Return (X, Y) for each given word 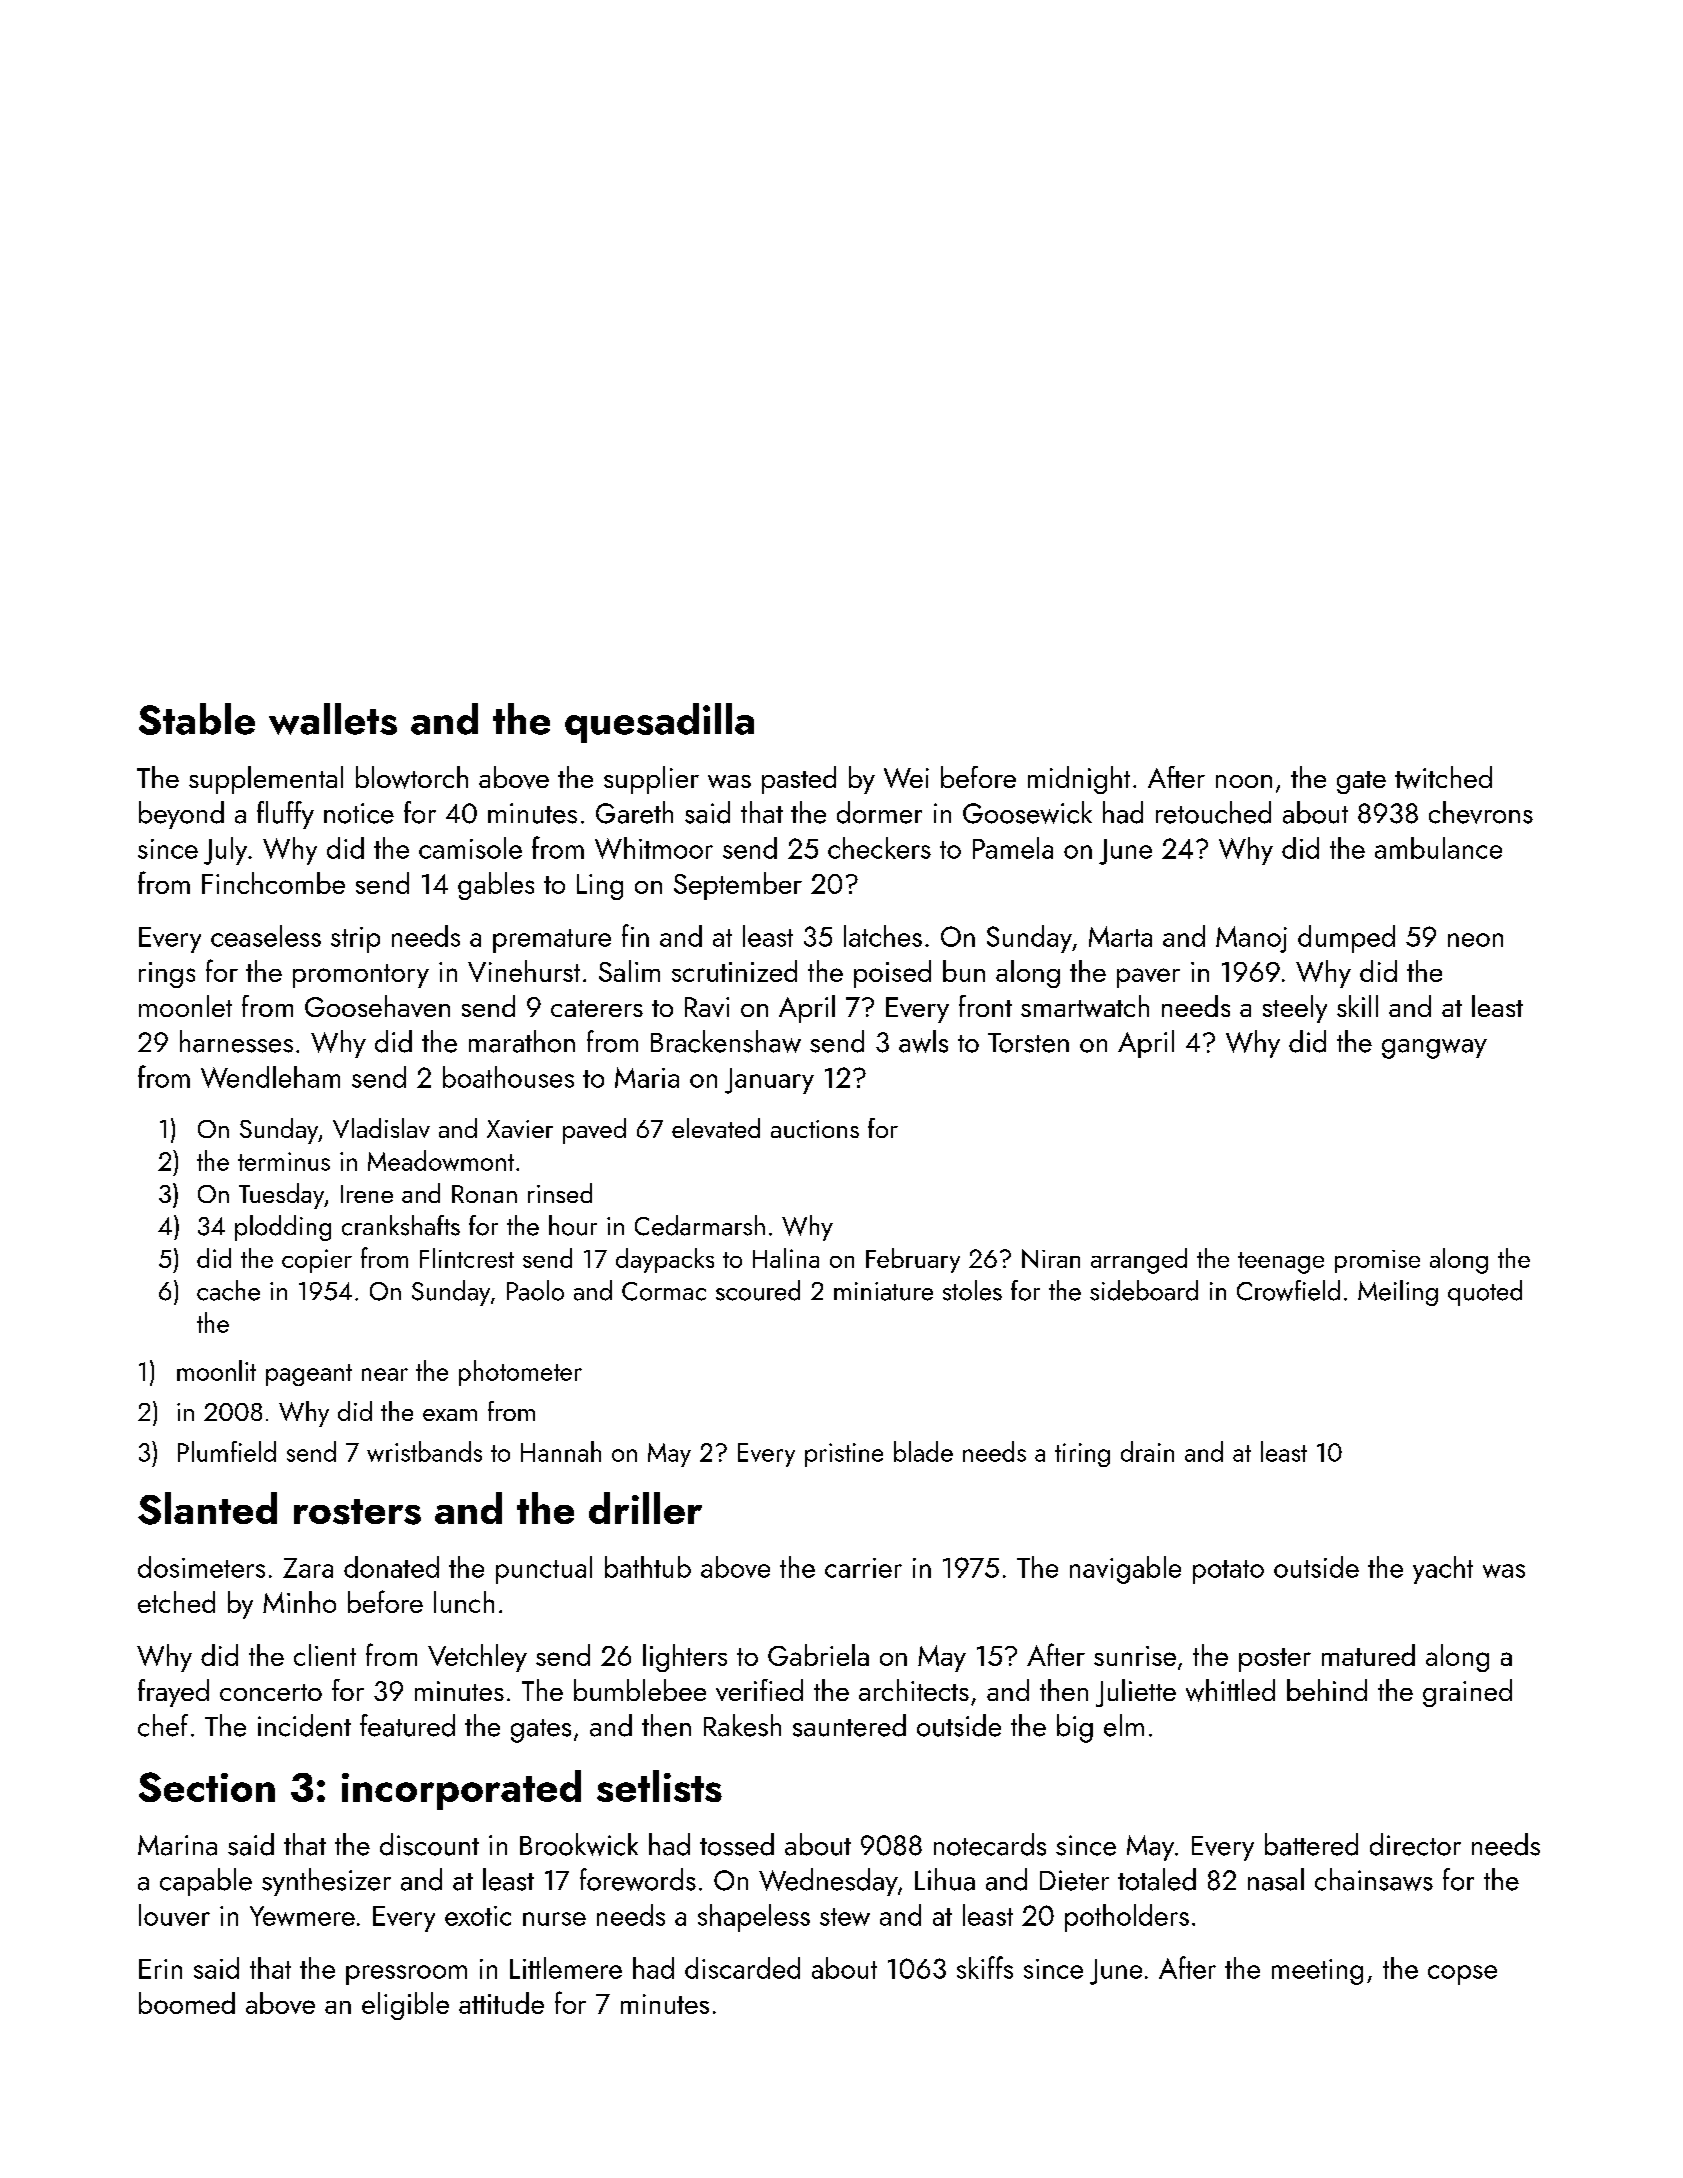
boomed (187, 2003)
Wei (906, 778)
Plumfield (227, 1451)
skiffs (985, 1967)
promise (1377, 1261)
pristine (844, 1455)
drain (1147, 1451)
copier (317, 1261)
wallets (333, 719)
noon (1244, 781)
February (913, 1260)
